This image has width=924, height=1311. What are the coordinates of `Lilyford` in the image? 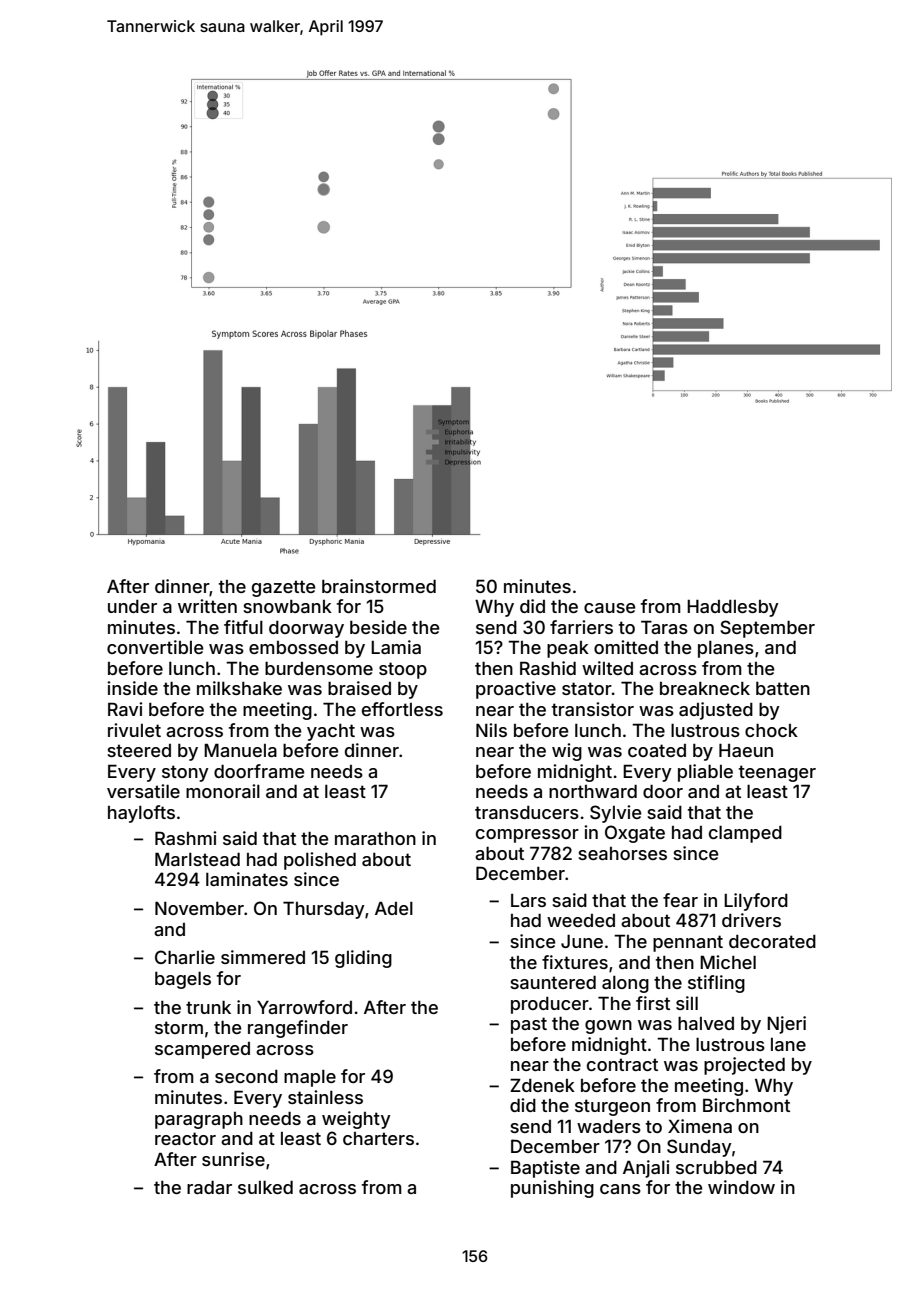 It's located at (756, 902).
